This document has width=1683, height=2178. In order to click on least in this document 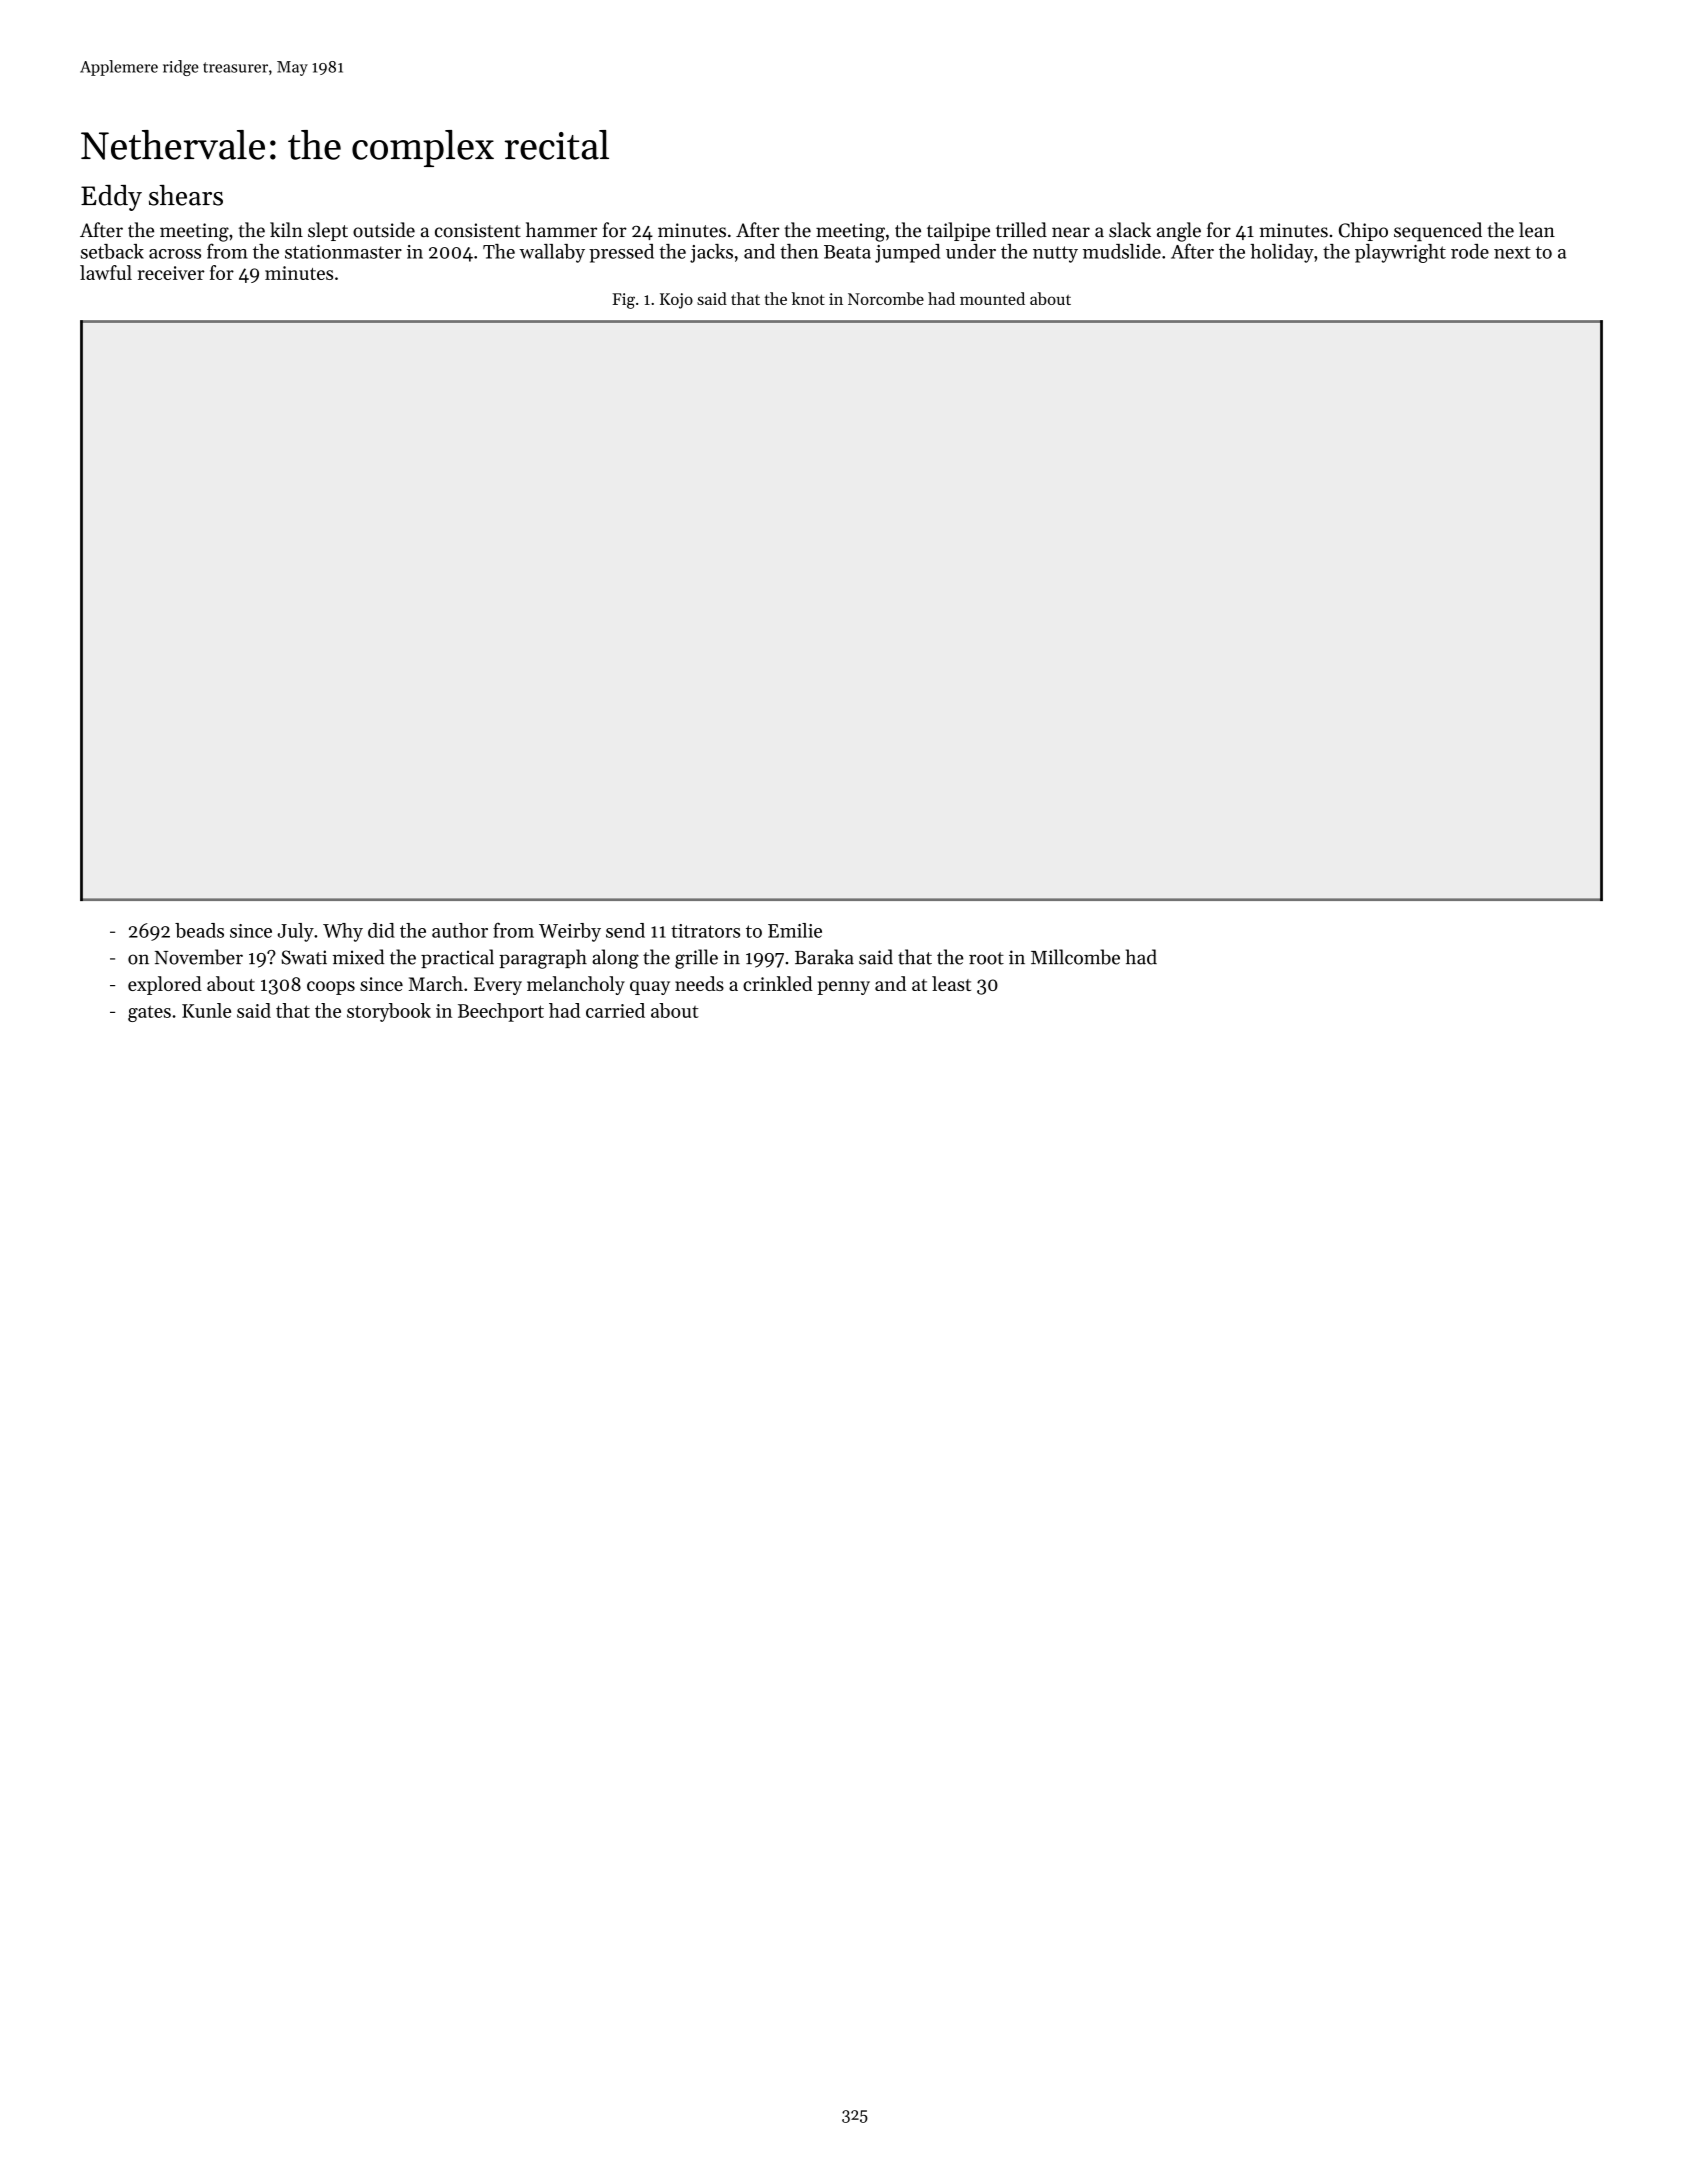, I will do `click(951, 983)`.
